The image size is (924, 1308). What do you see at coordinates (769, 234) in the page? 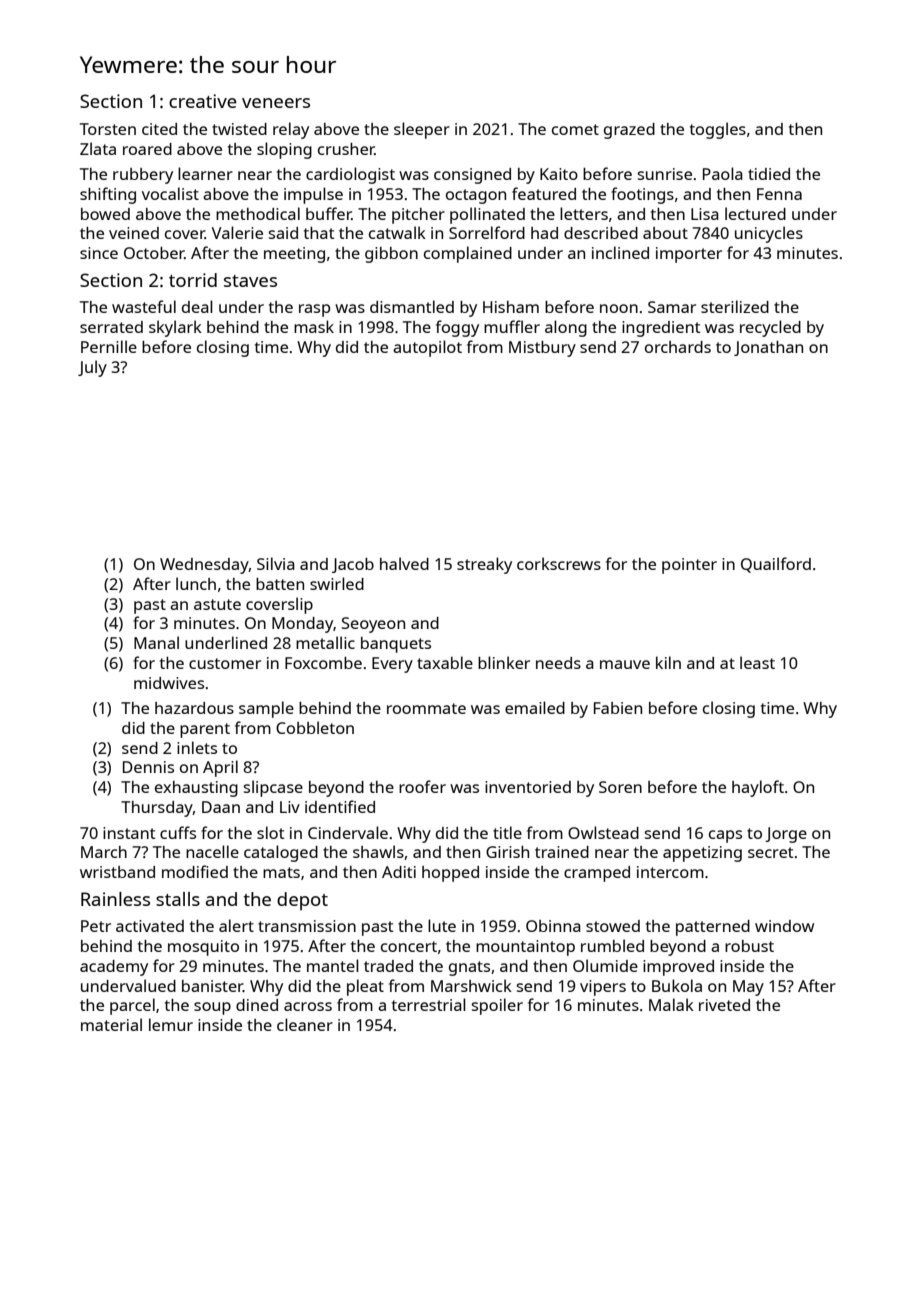
I see `unicycles` at bounding box center [769, 234].
